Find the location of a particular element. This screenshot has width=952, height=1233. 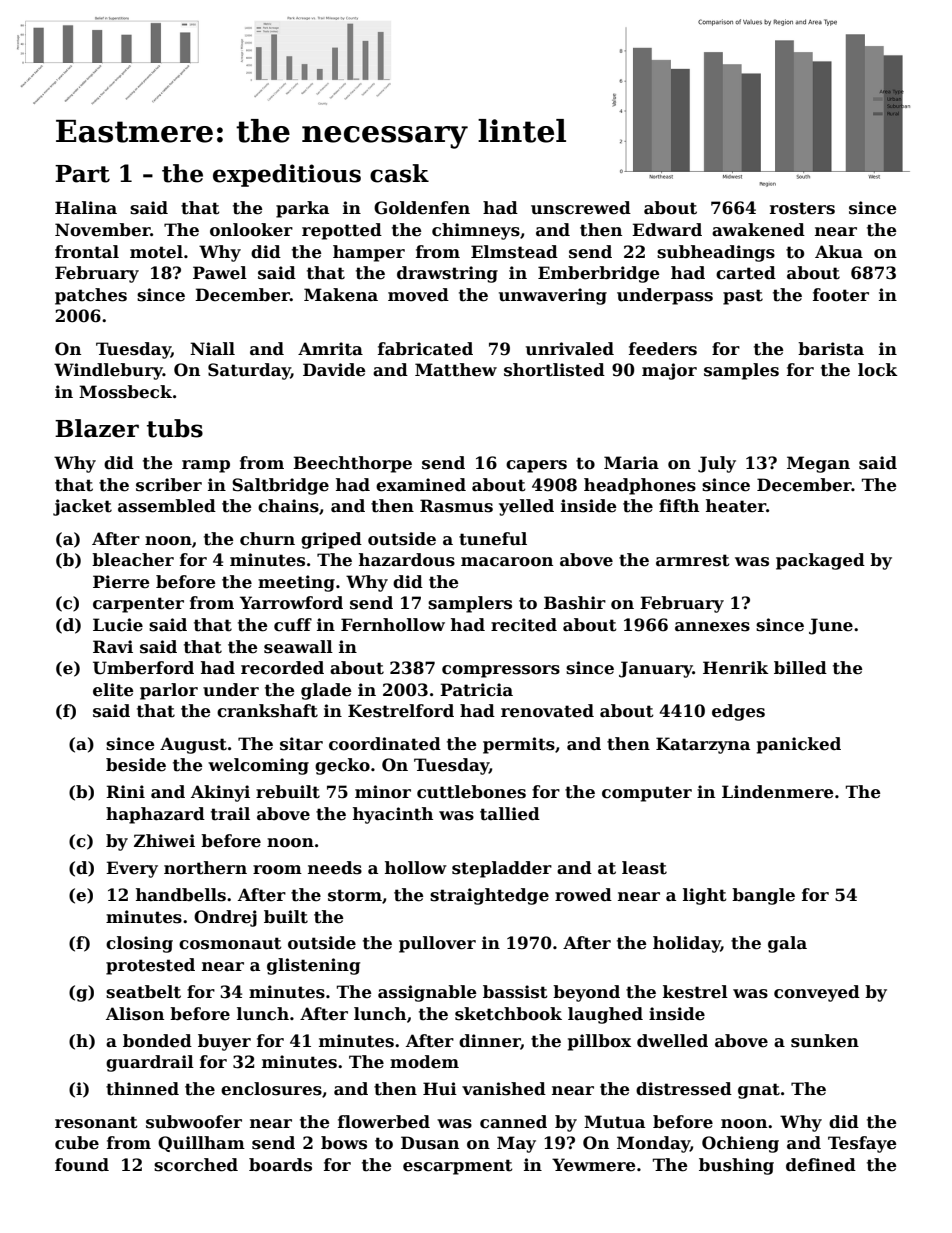

rosters is located at coordinates (802, 208).
